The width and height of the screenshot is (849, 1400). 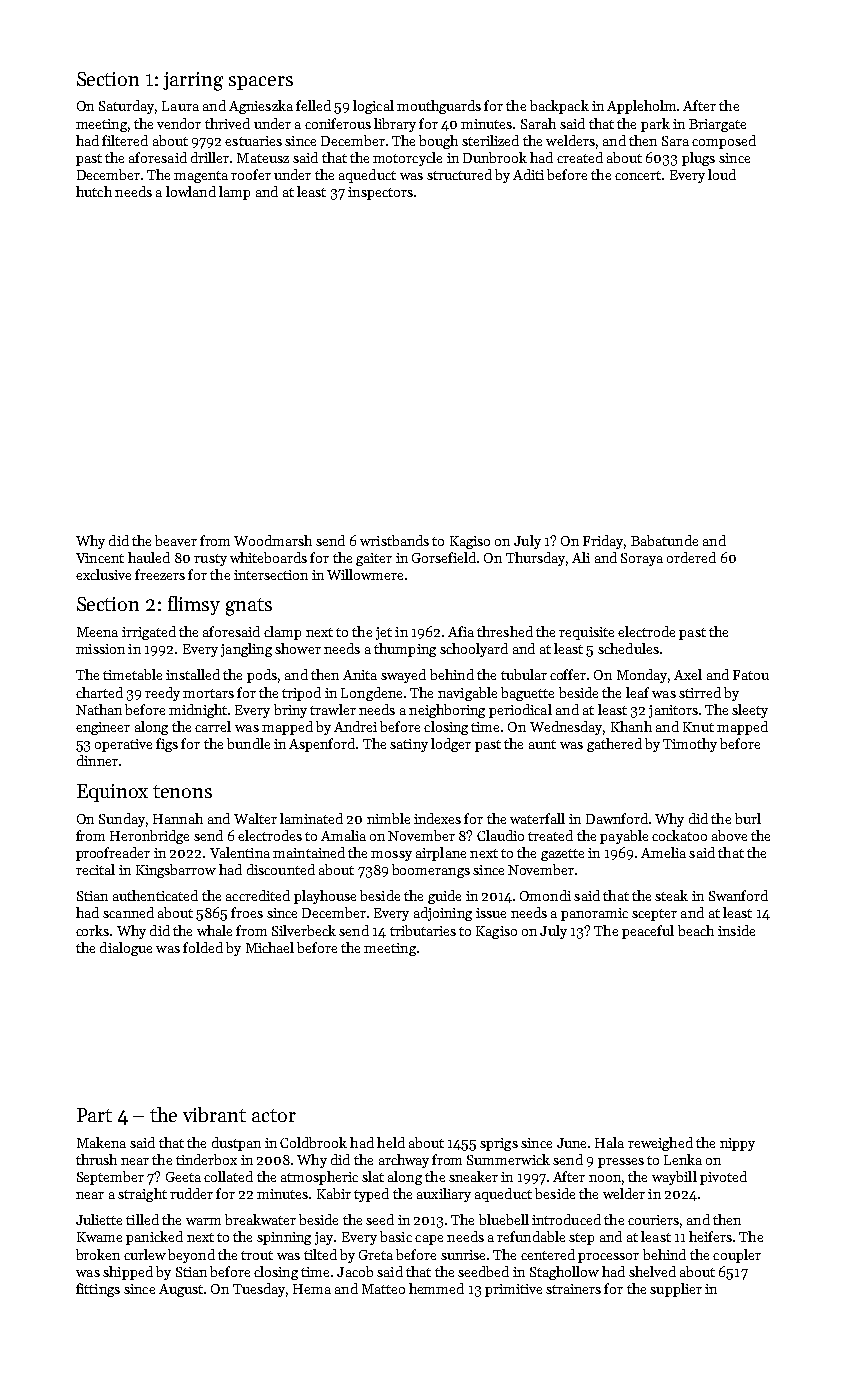 What do you see at coordinates (474, 650) in the screenshot?
I see `schoolyard` at bounding box center [474, 650].
